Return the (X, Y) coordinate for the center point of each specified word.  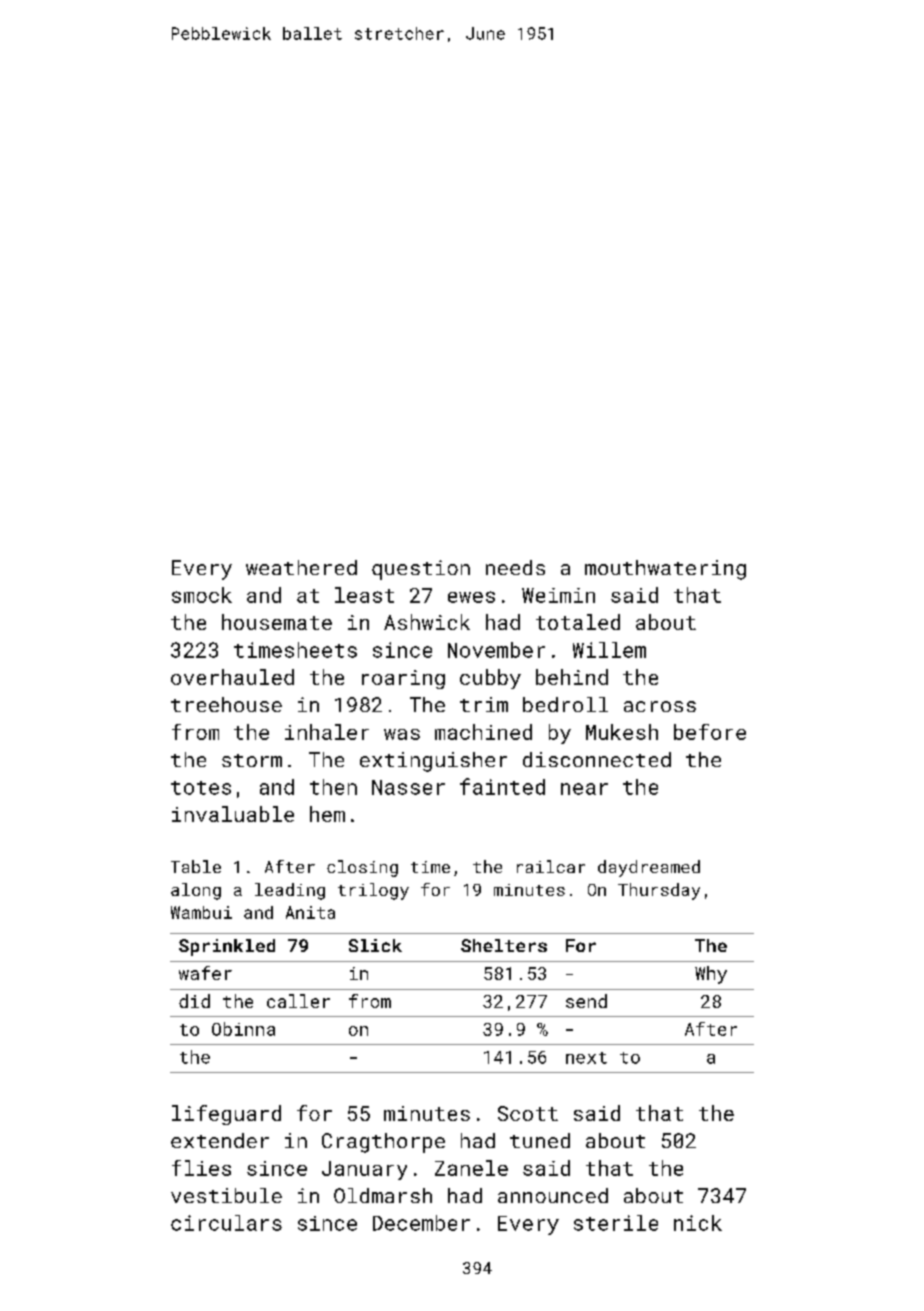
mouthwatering (665, 570)
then (333, 787)
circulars (226, 1223)
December (421, 1223)
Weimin (558, 595)
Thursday (659, 891)
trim (484, 704)
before (710, 732)
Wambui (201, 912)
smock (202, 595)
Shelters (504, 945)
